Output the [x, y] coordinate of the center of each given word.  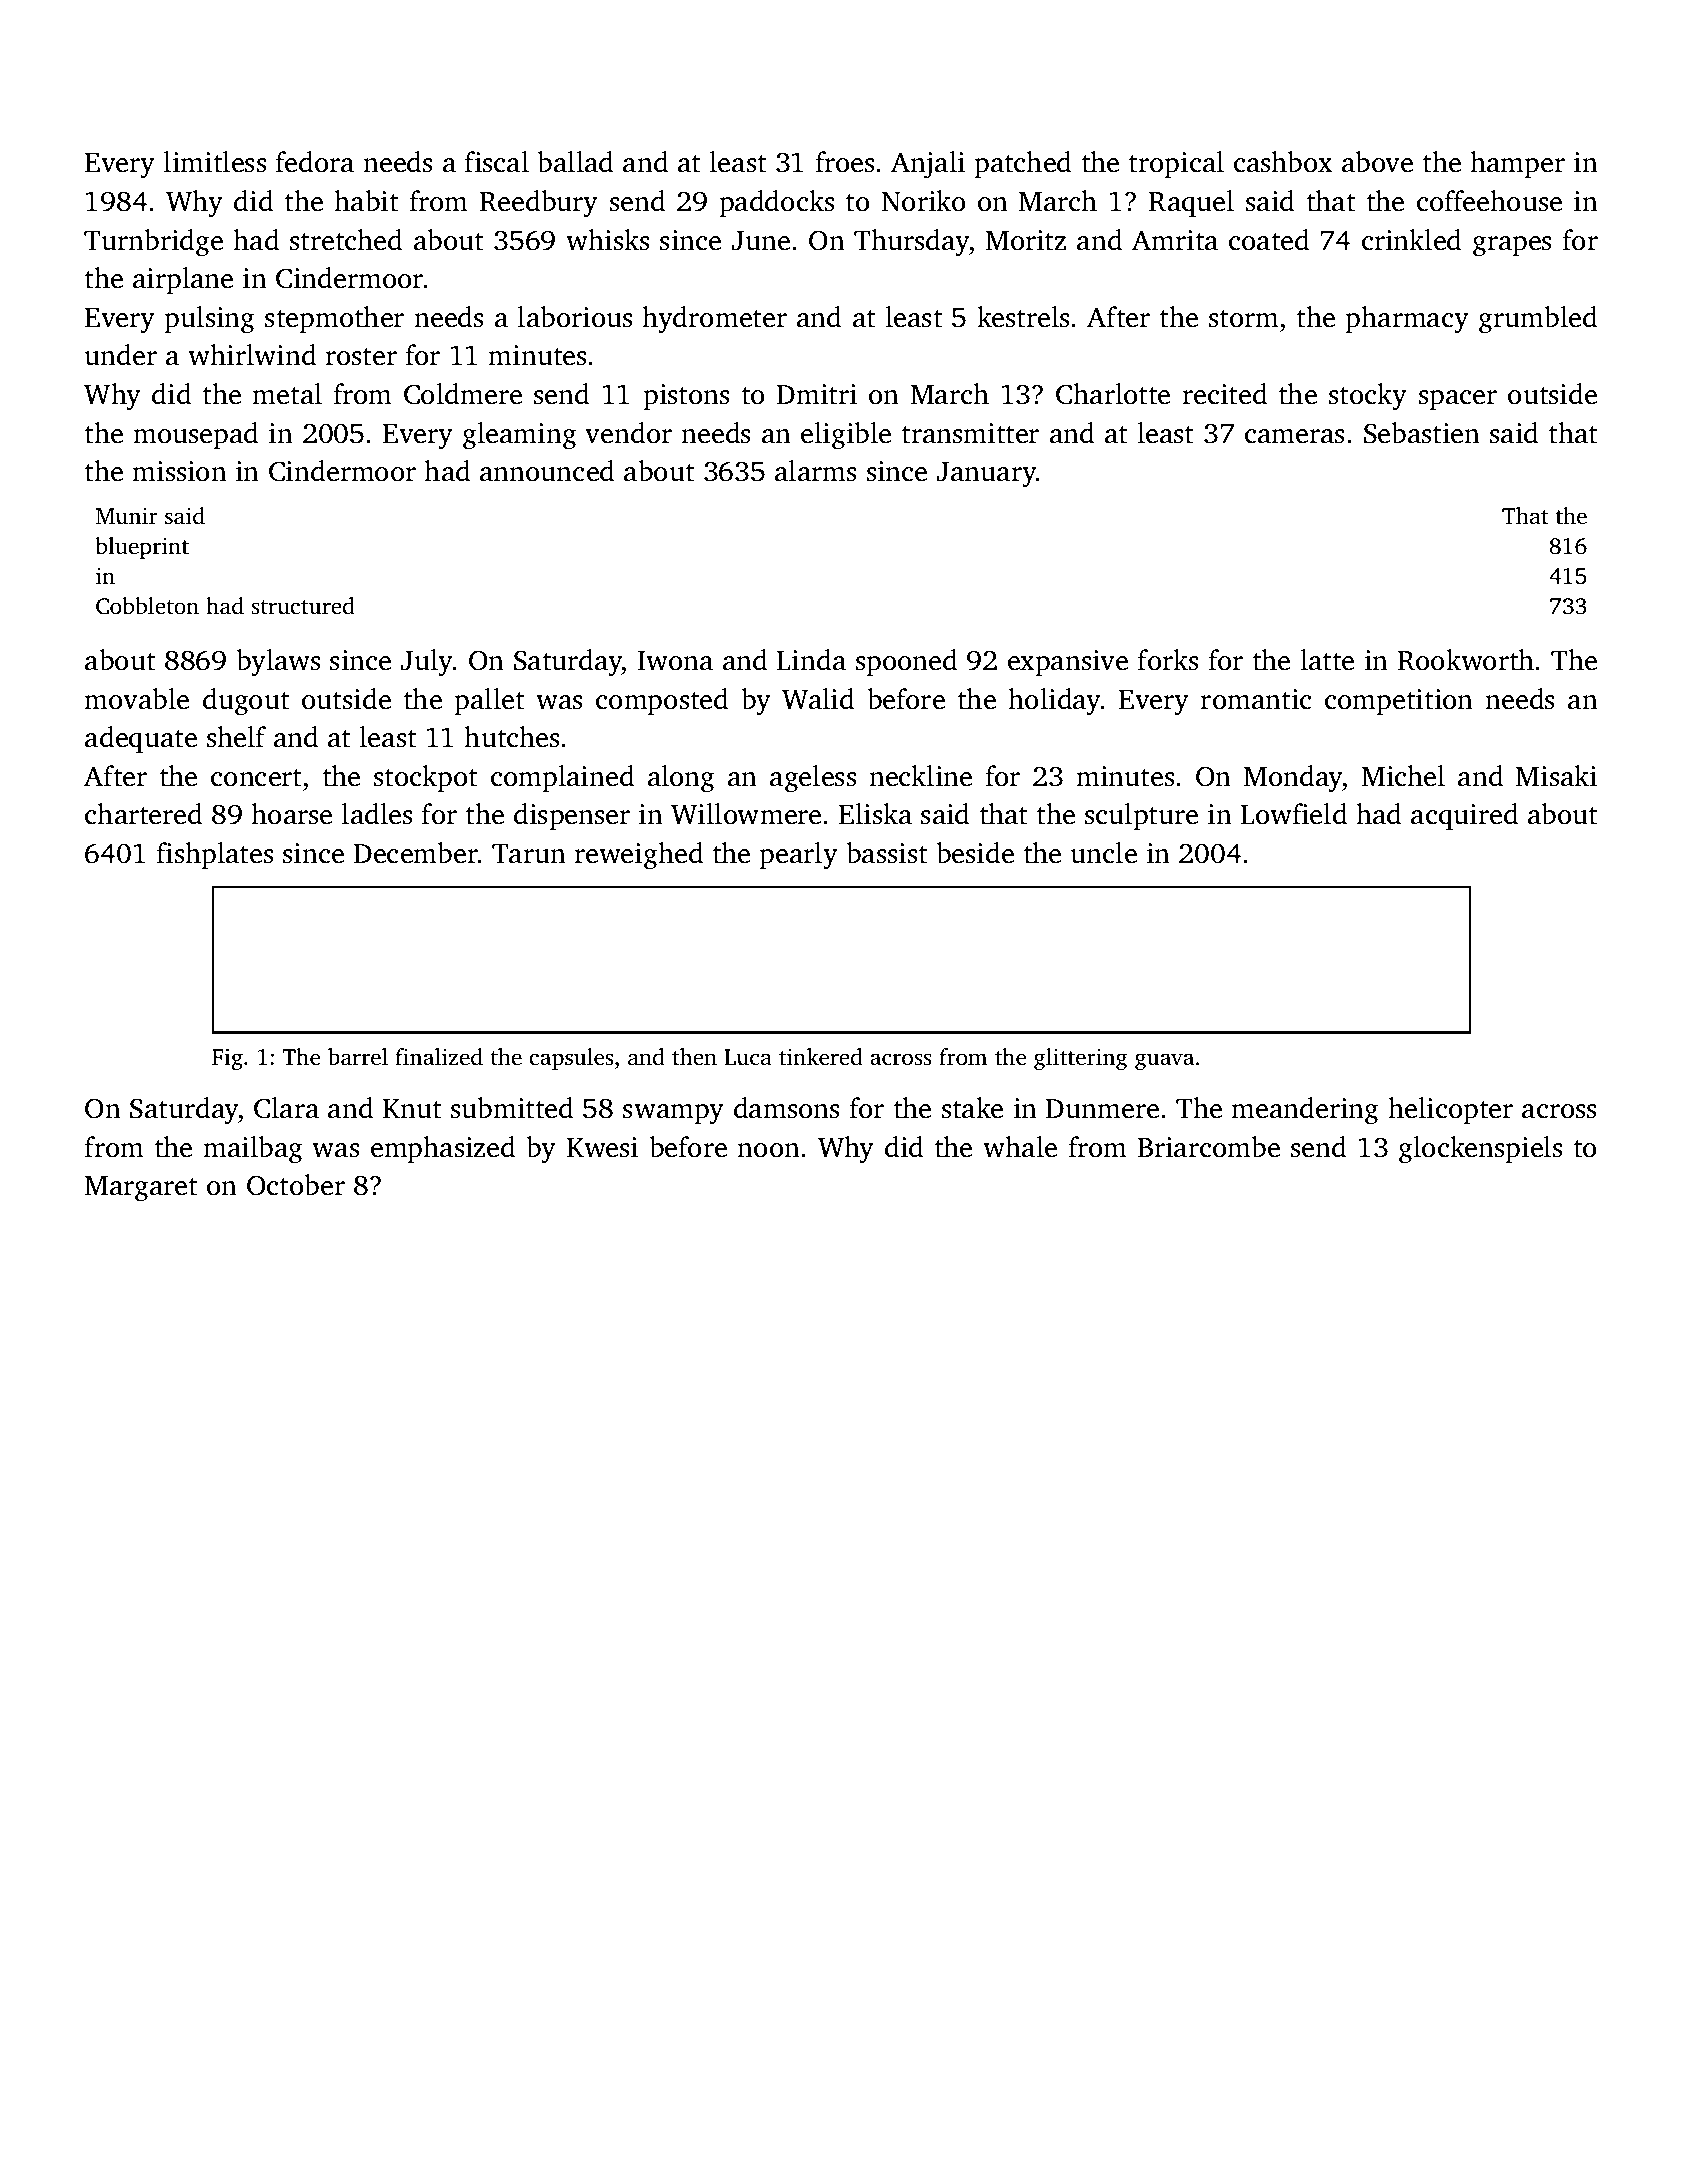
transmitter [970, 433]
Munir [127, 515]
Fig [227, 1059]
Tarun [529, 854]
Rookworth [1466, 660]
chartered [143, 814]
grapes [1512, 246]
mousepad [195, 435]
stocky [1368, 397]
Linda [811, 660]
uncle [1103, 853]
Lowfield [1293, 814]
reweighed [638, 856]
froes [845, 162]
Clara [286, 1108]
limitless [214, 162]
